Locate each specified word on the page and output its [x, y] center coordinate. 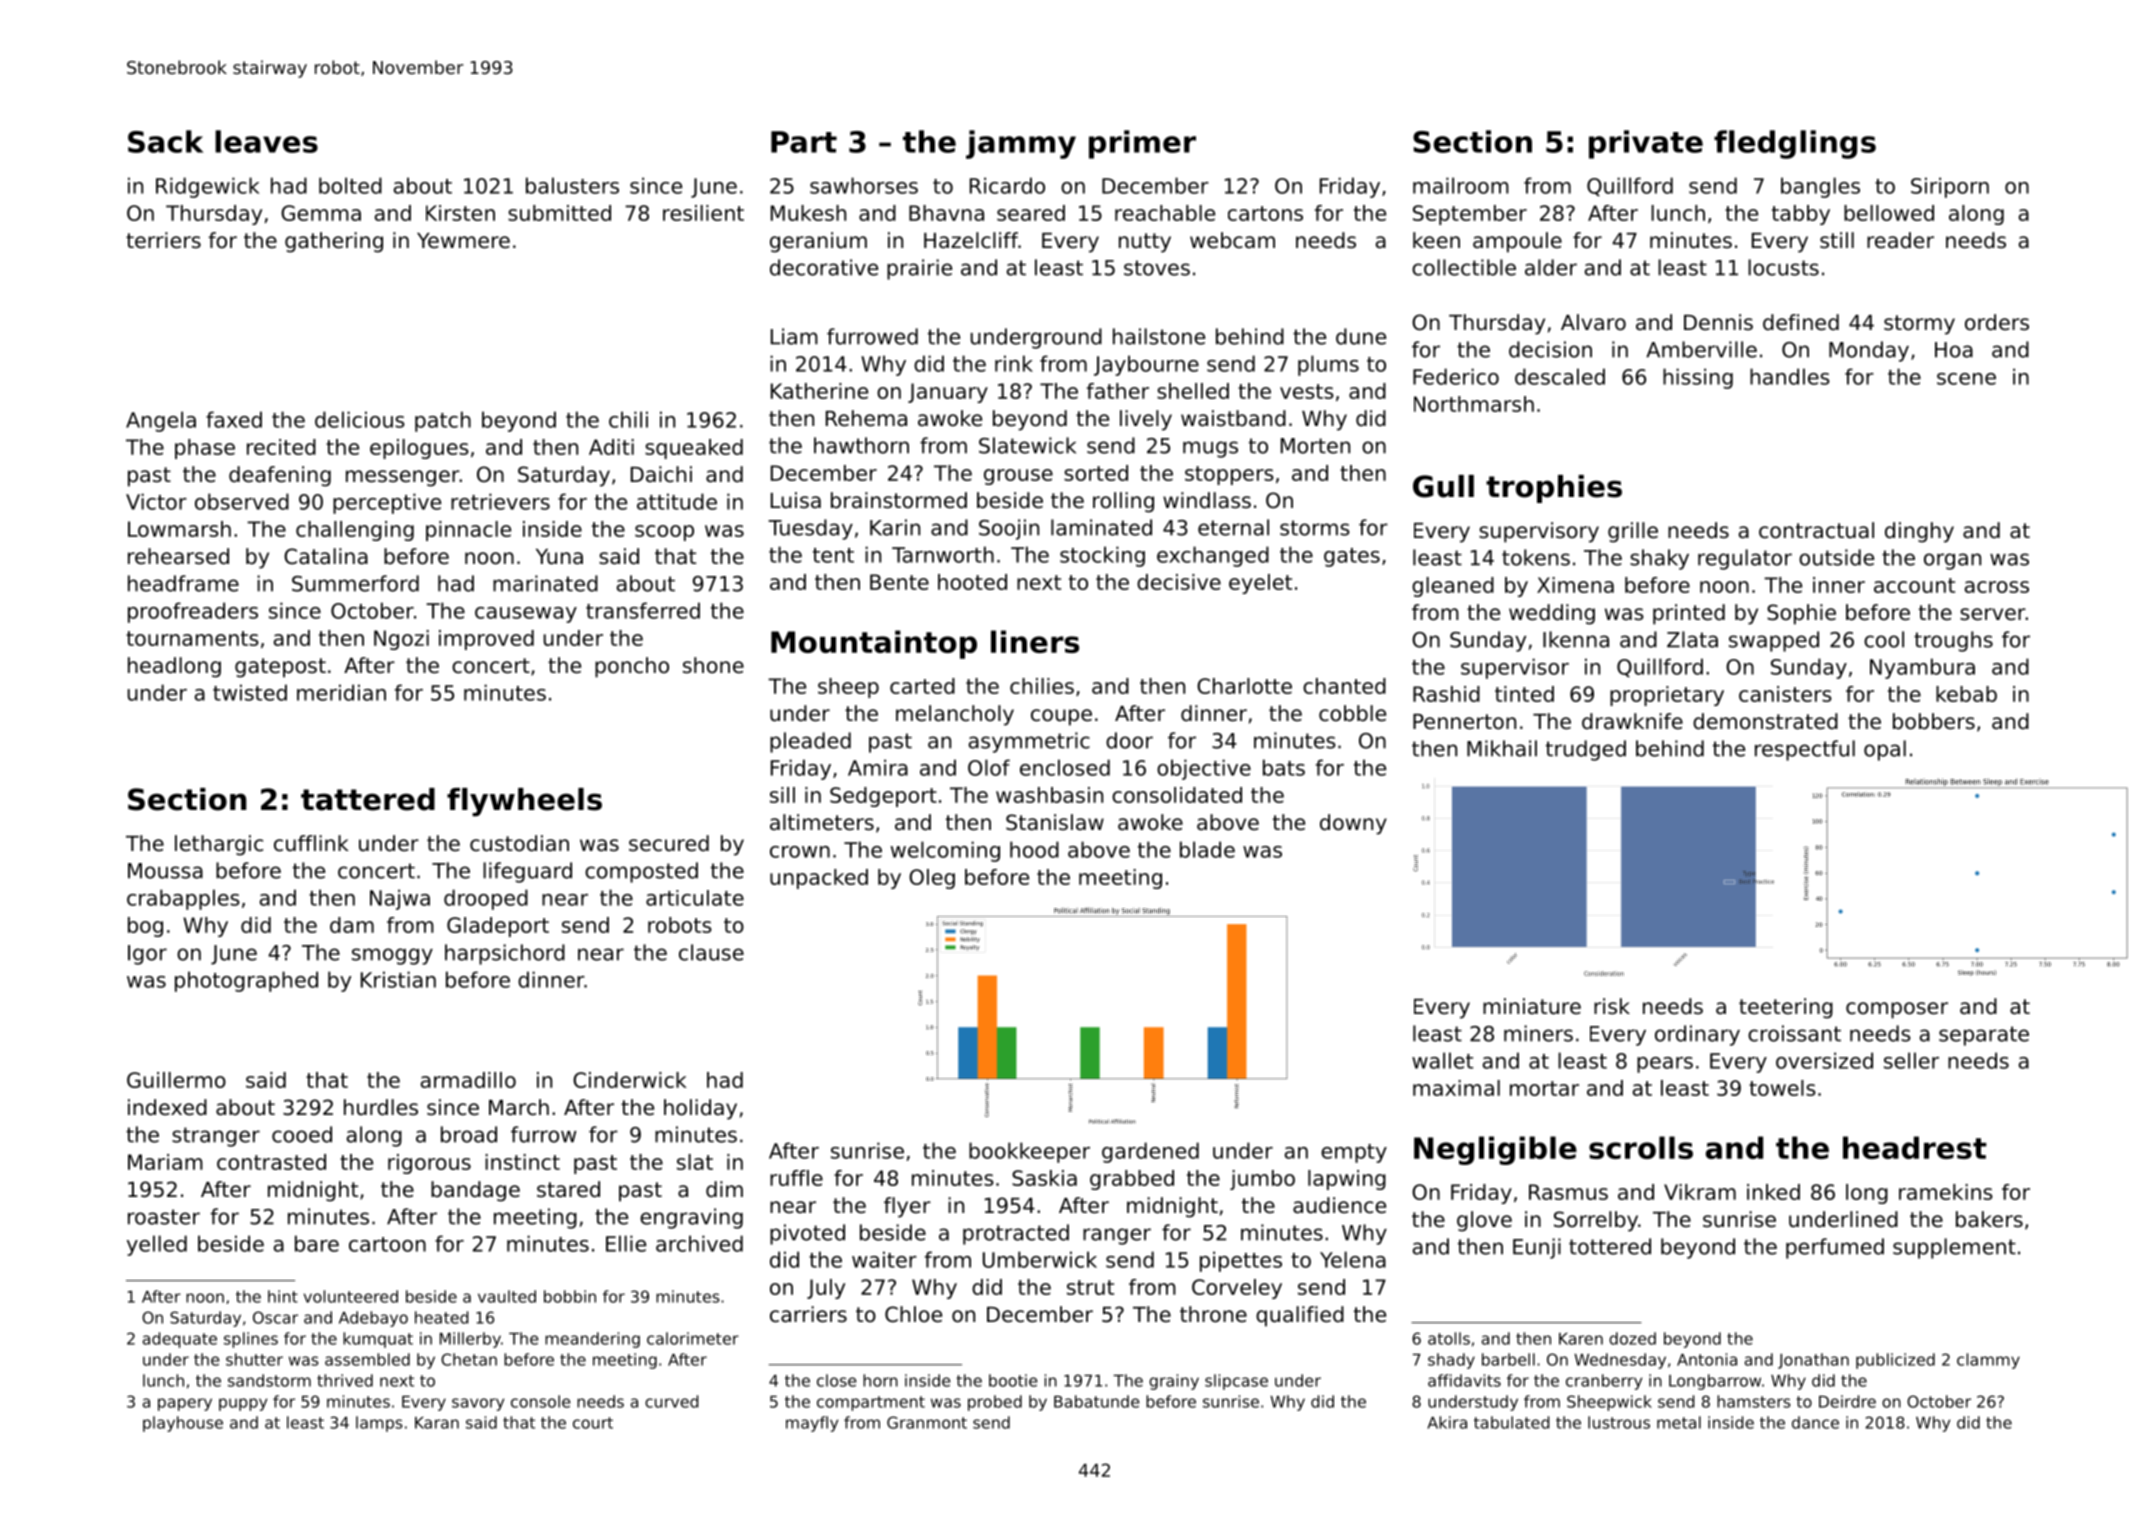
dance [1815, 1422]
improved [486, 640]
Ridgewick [207, 187]
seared [1031, 213]
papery [185, 1404]
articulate [695, 898]
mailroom [1461, 185]
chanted [1344, 686]
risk [1612, 1006]
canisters [1785, 694]
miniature [1532, 1006]
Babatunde [1096, 1401]
